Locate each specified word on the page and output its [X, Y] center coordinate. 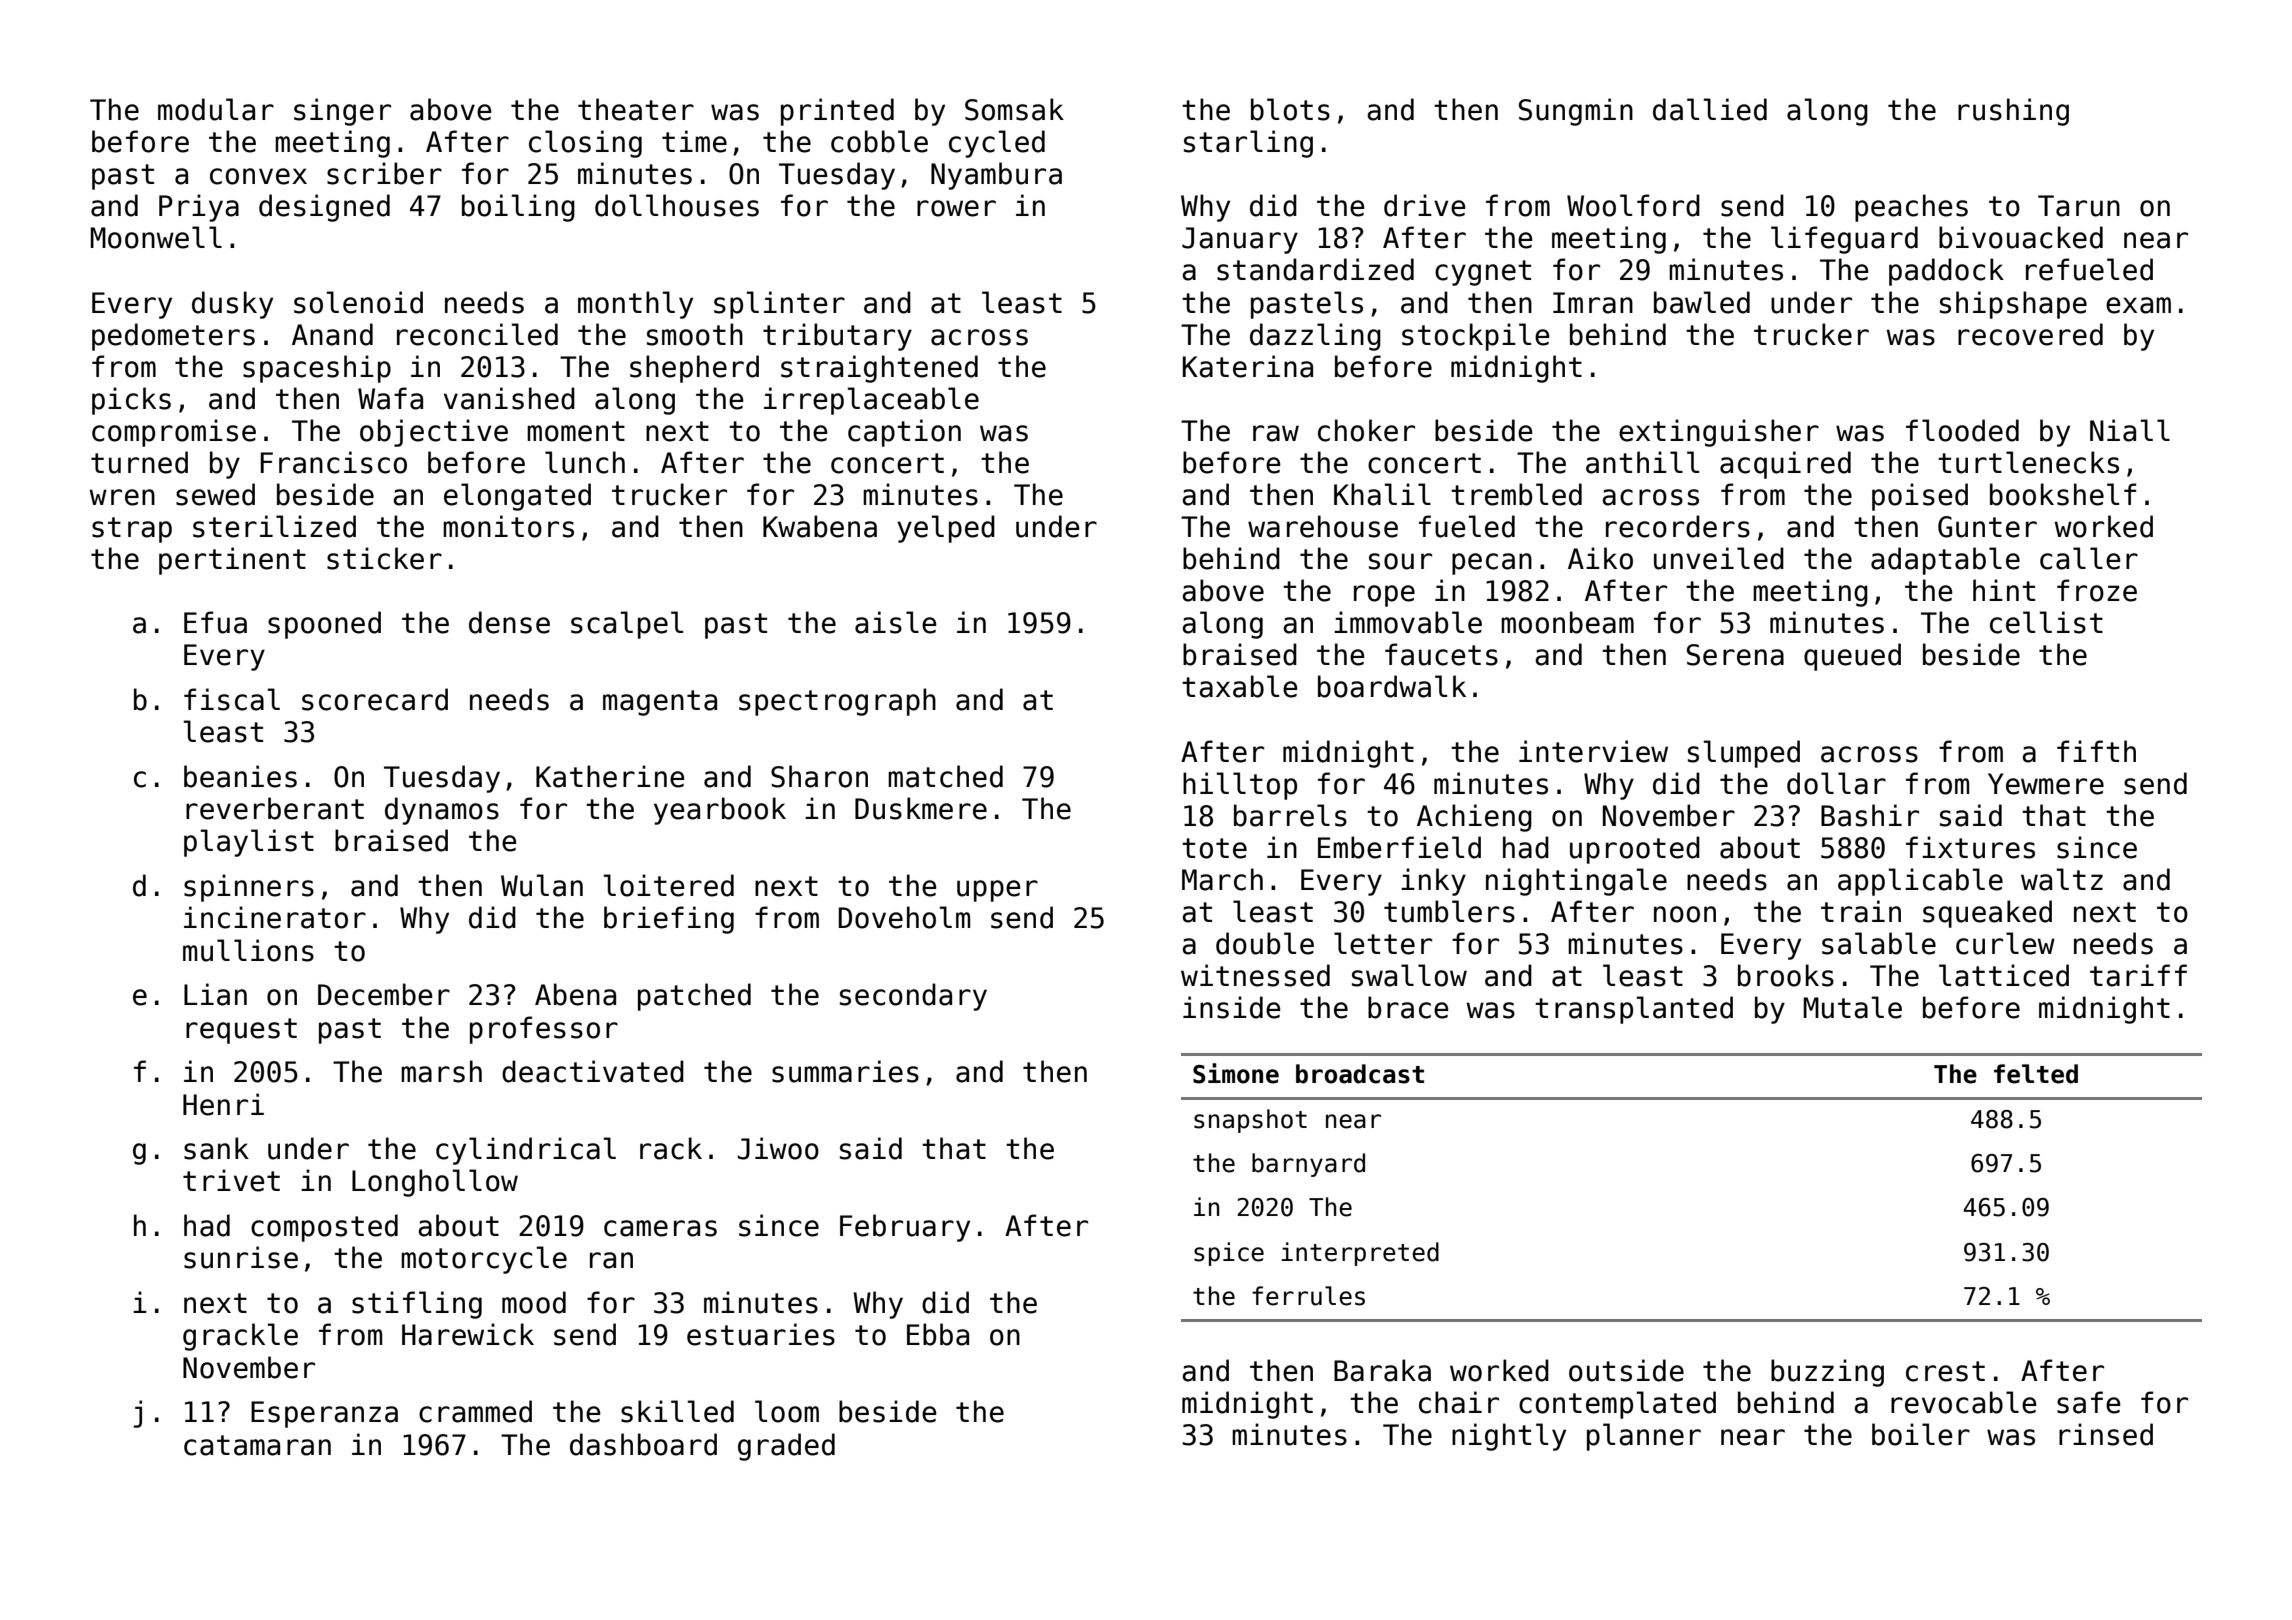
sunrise [241, 1257]
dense [509, 622]
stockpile [1476, 337]
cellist [2046, 622]
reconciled [477, 334]
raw [1276, 433]
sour [1400, 561]
